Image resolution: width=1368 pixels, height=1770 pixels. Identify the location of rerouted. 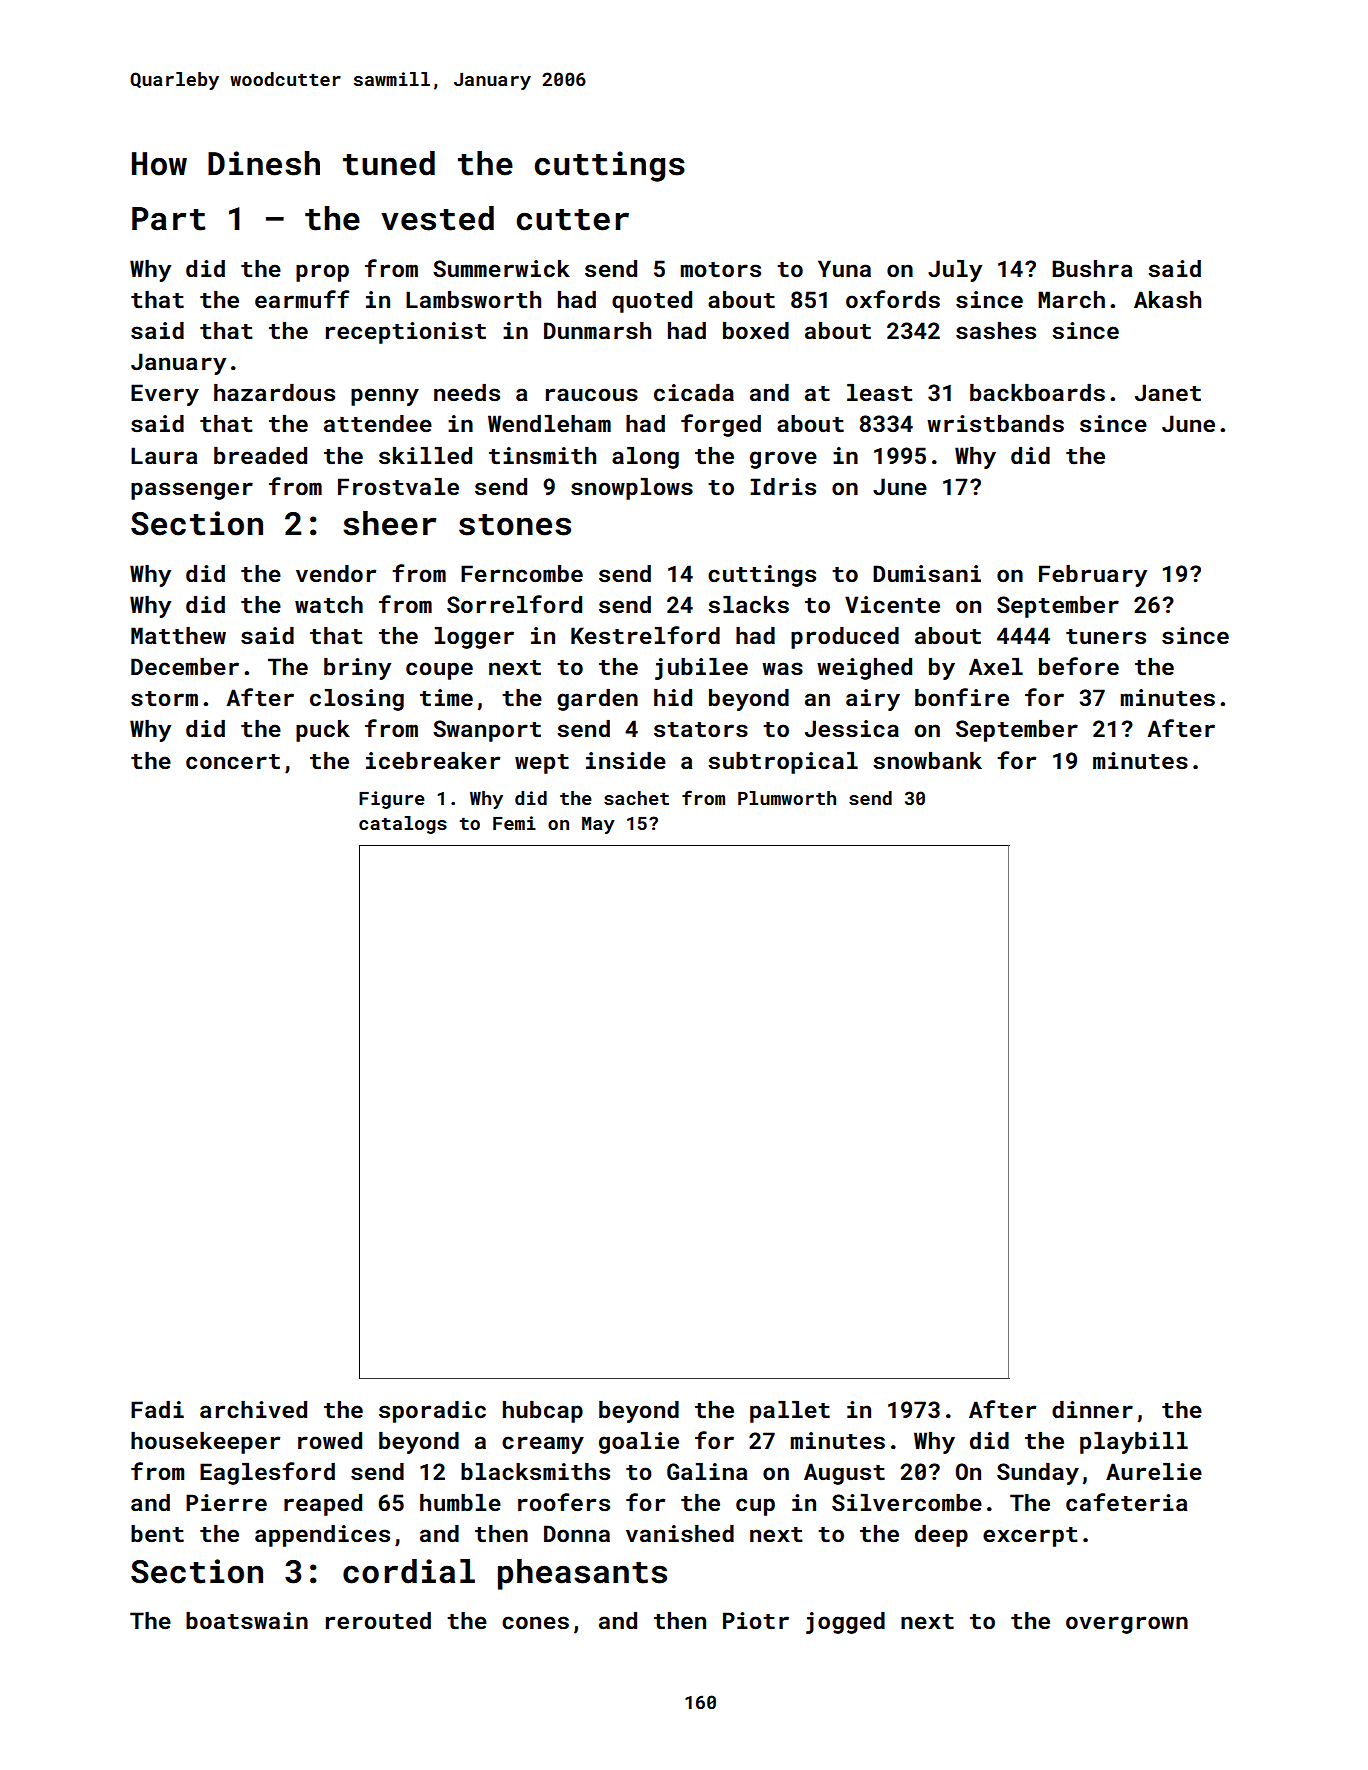
(378, 1620).
